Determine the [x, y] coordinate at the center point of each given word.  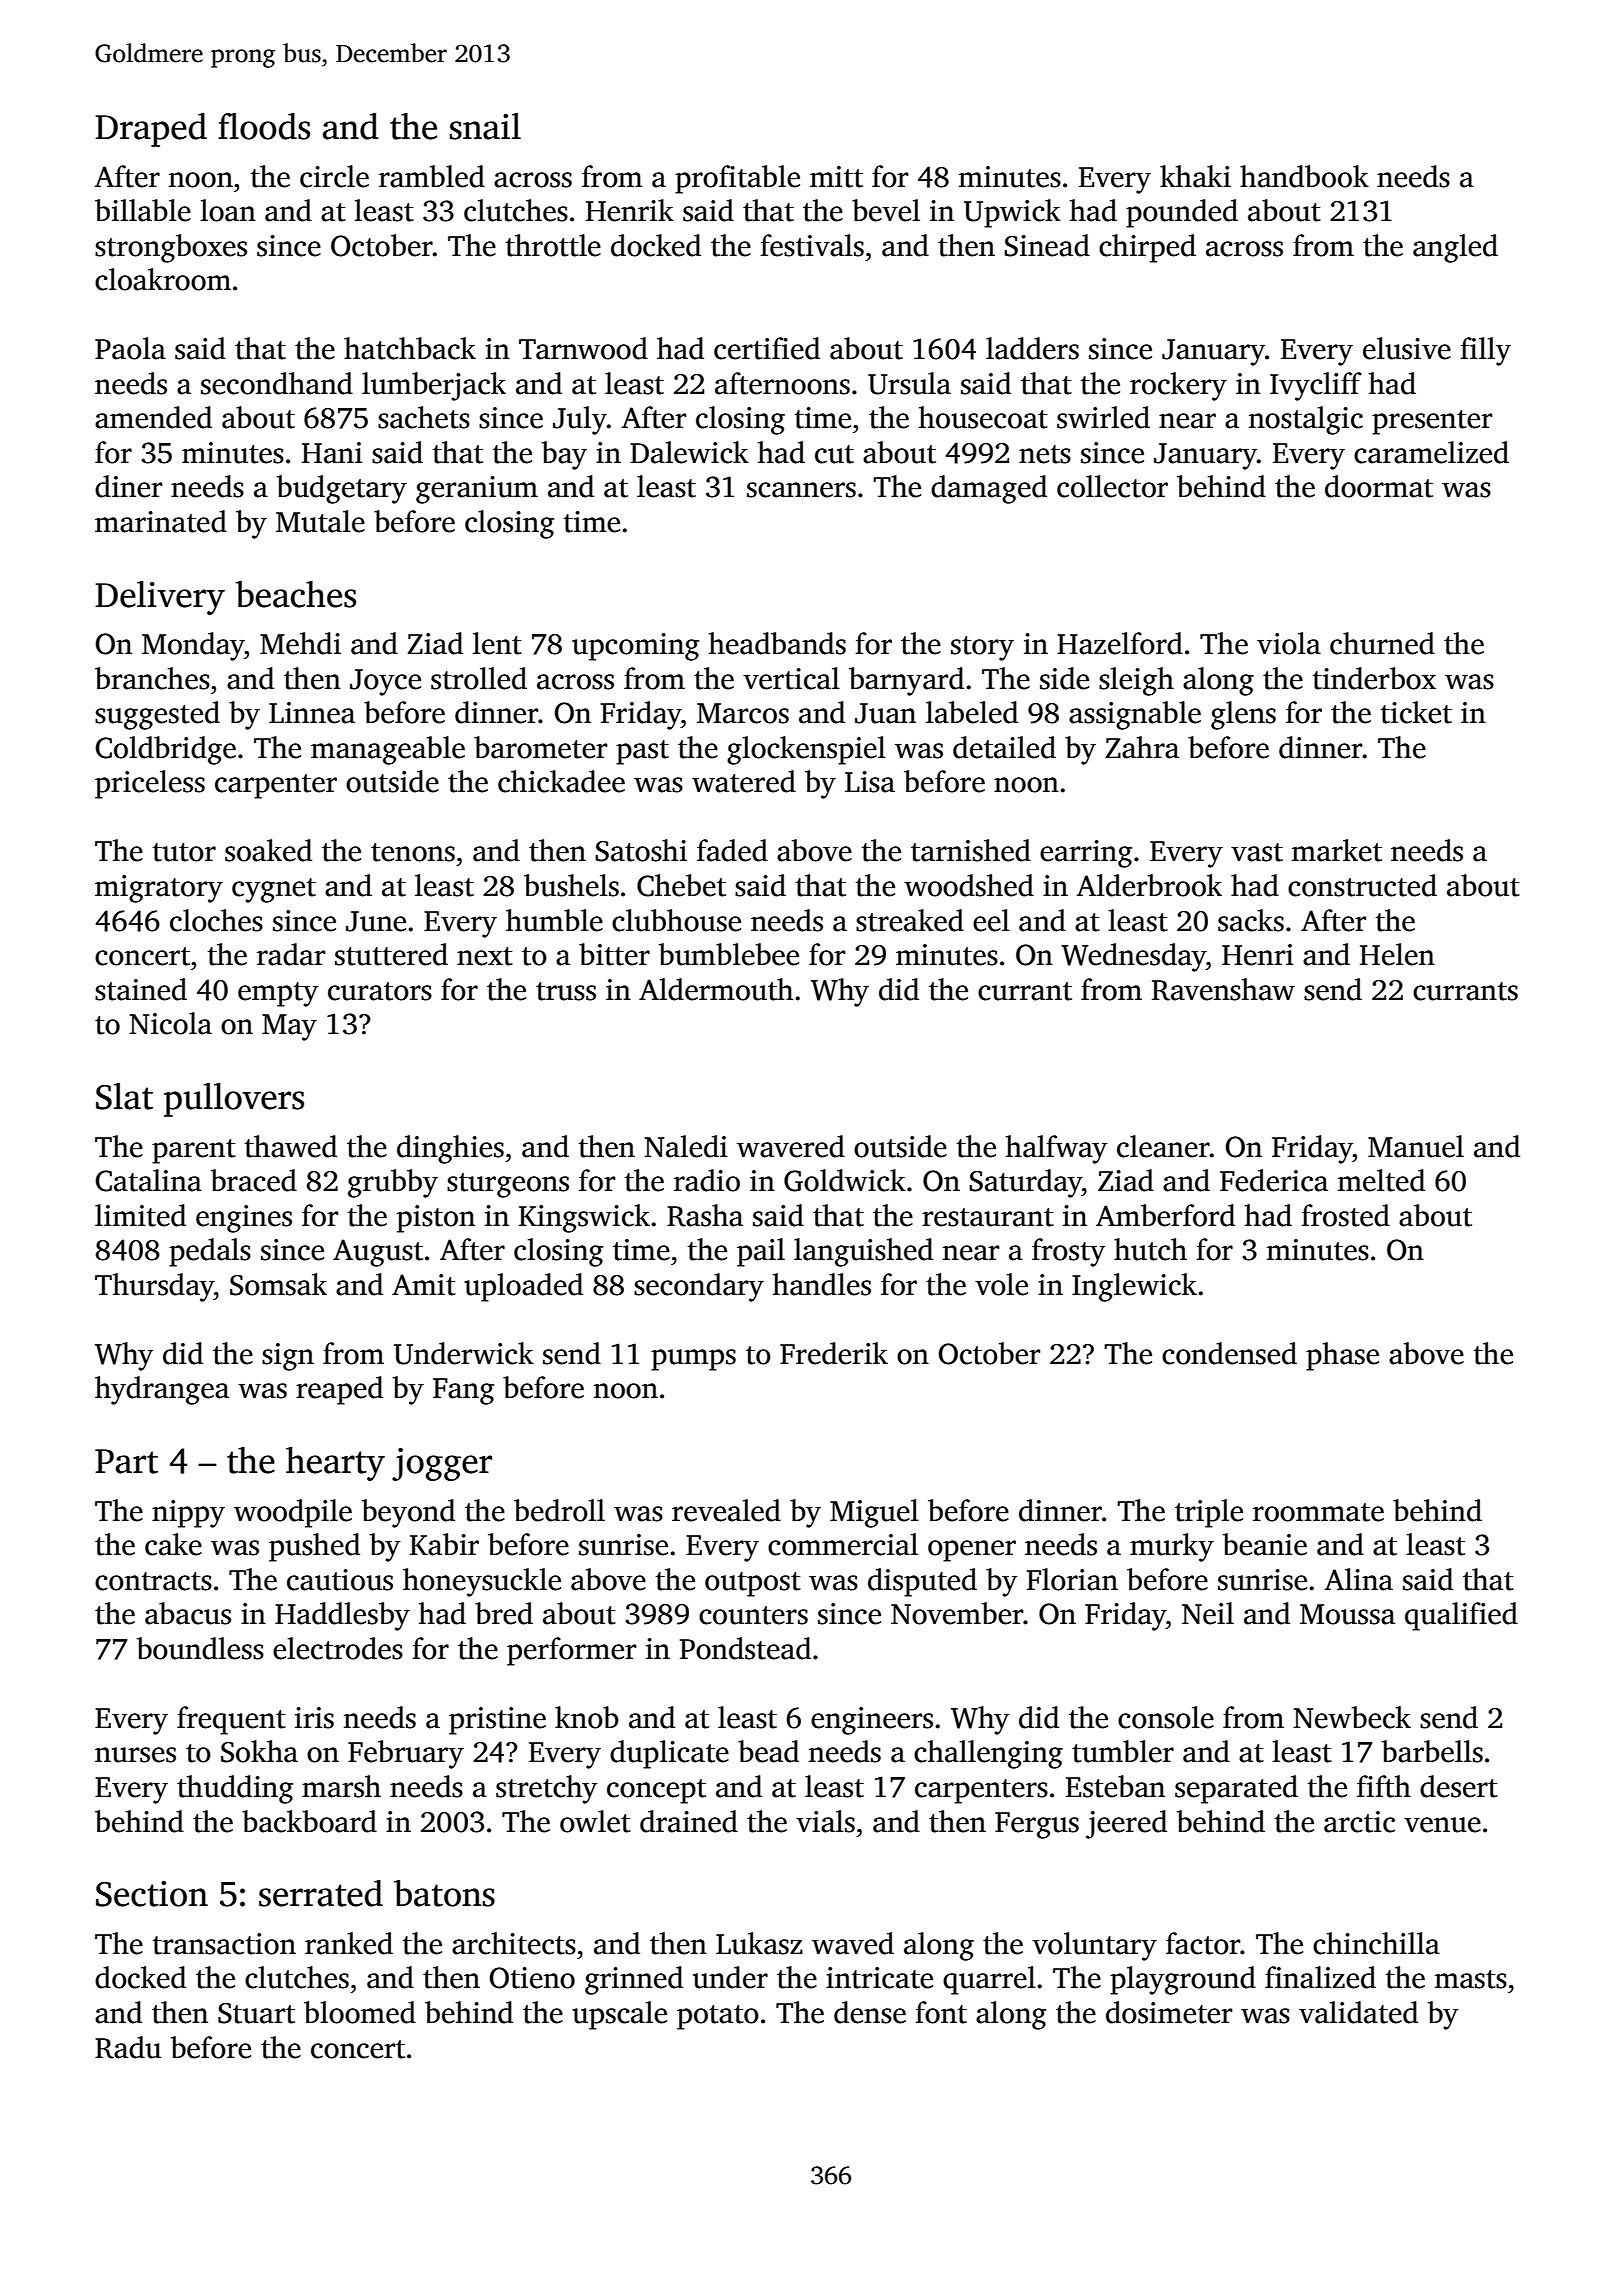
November [957, 1613]
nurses [135, 1755]
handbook [1304, 176]
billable [143, 210]
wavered [791, 1146]
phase [1342, 1356]
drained [689, 1821]
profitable [737, 179]
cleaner [1163, 1146]
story [982, 648]
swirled [1103, 417]
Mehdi [300, 643]
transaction [224, 1944]
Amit [424, 1285]
